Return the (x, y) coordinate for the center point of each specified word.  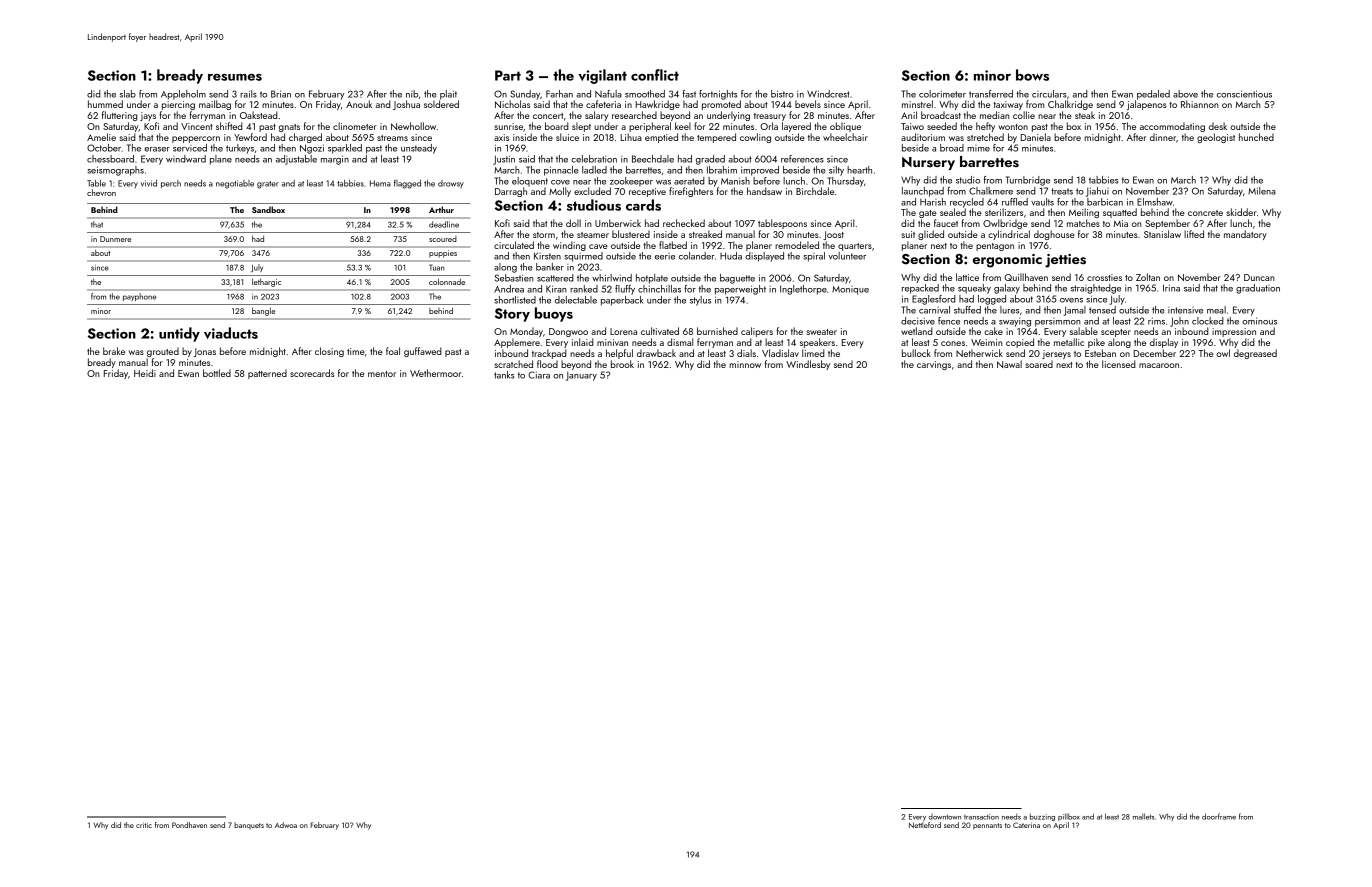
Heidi (145, 373)
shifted (229, 126)
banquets (249, 825)
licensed (1119, 364)
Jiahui (1097, 192)
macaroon (1159, 365)
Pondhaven (189, 825)
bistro (782, 94)
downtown (945, 817)
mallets (1144, 816)
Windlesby (808, 365)
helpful (619, 354)
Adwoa (286, 825)
